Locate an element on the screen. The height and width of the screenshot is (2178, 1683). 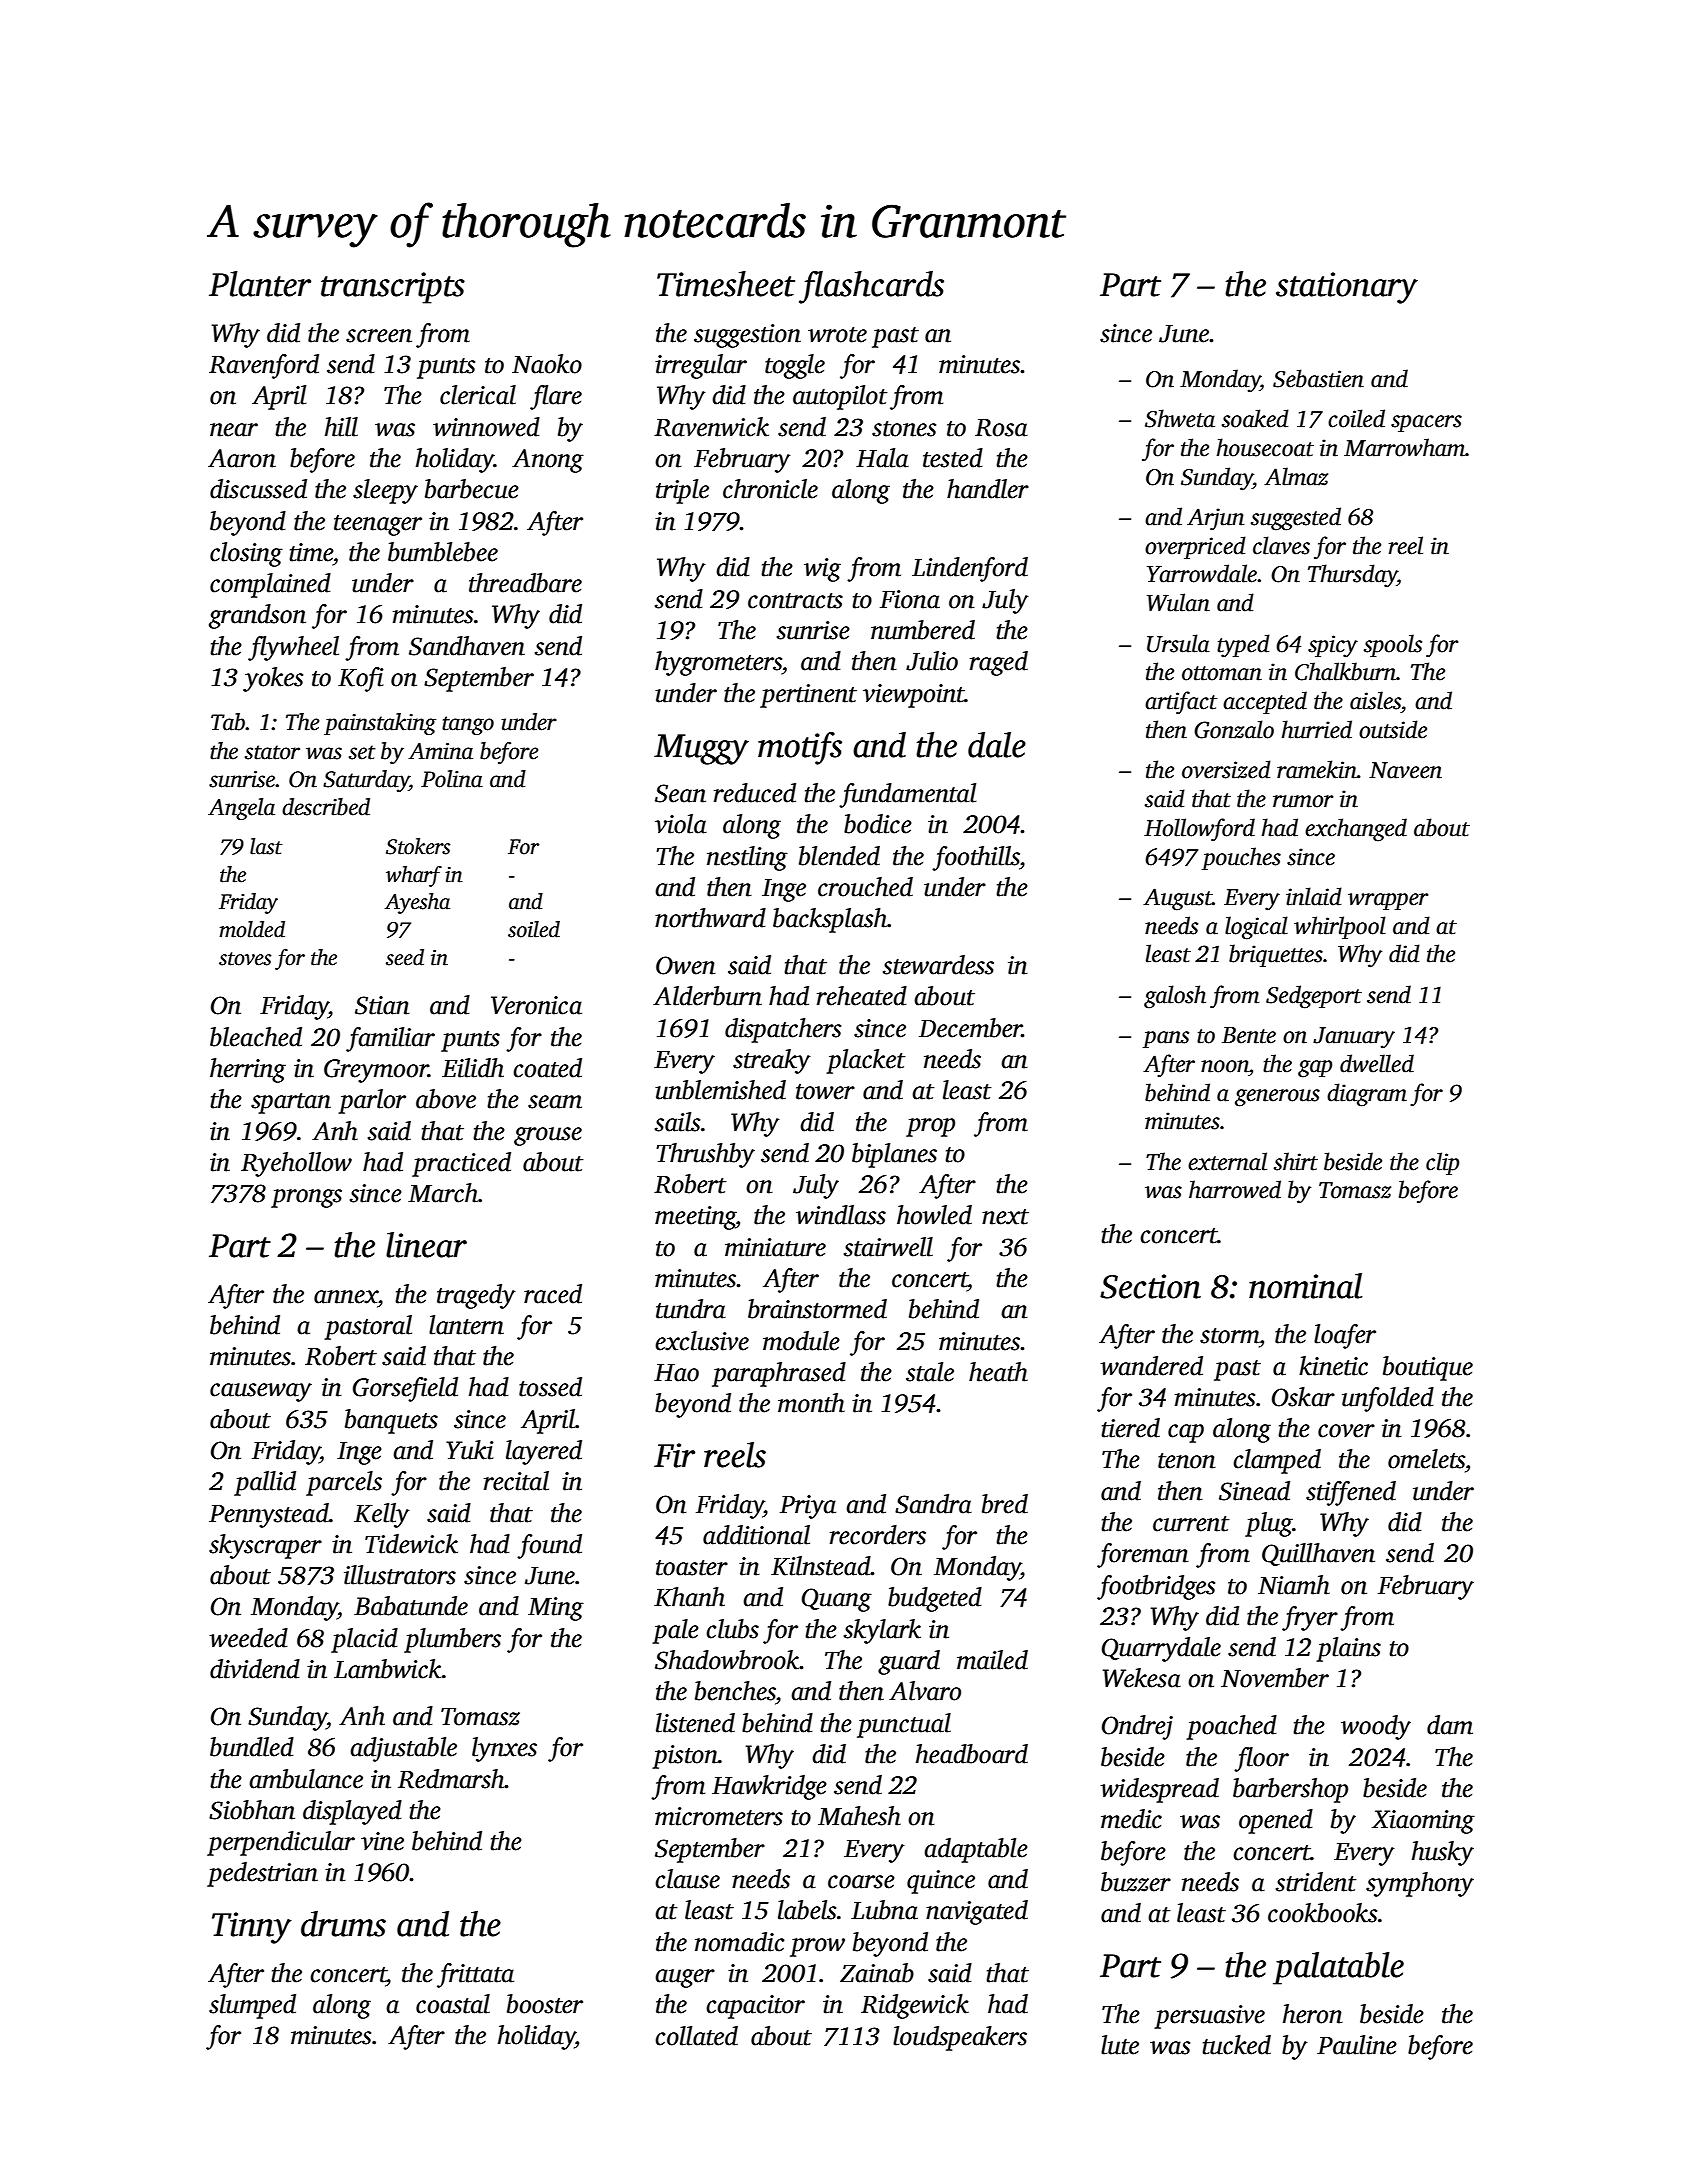
Ryehollow is located at coordinates (296, 1164).
